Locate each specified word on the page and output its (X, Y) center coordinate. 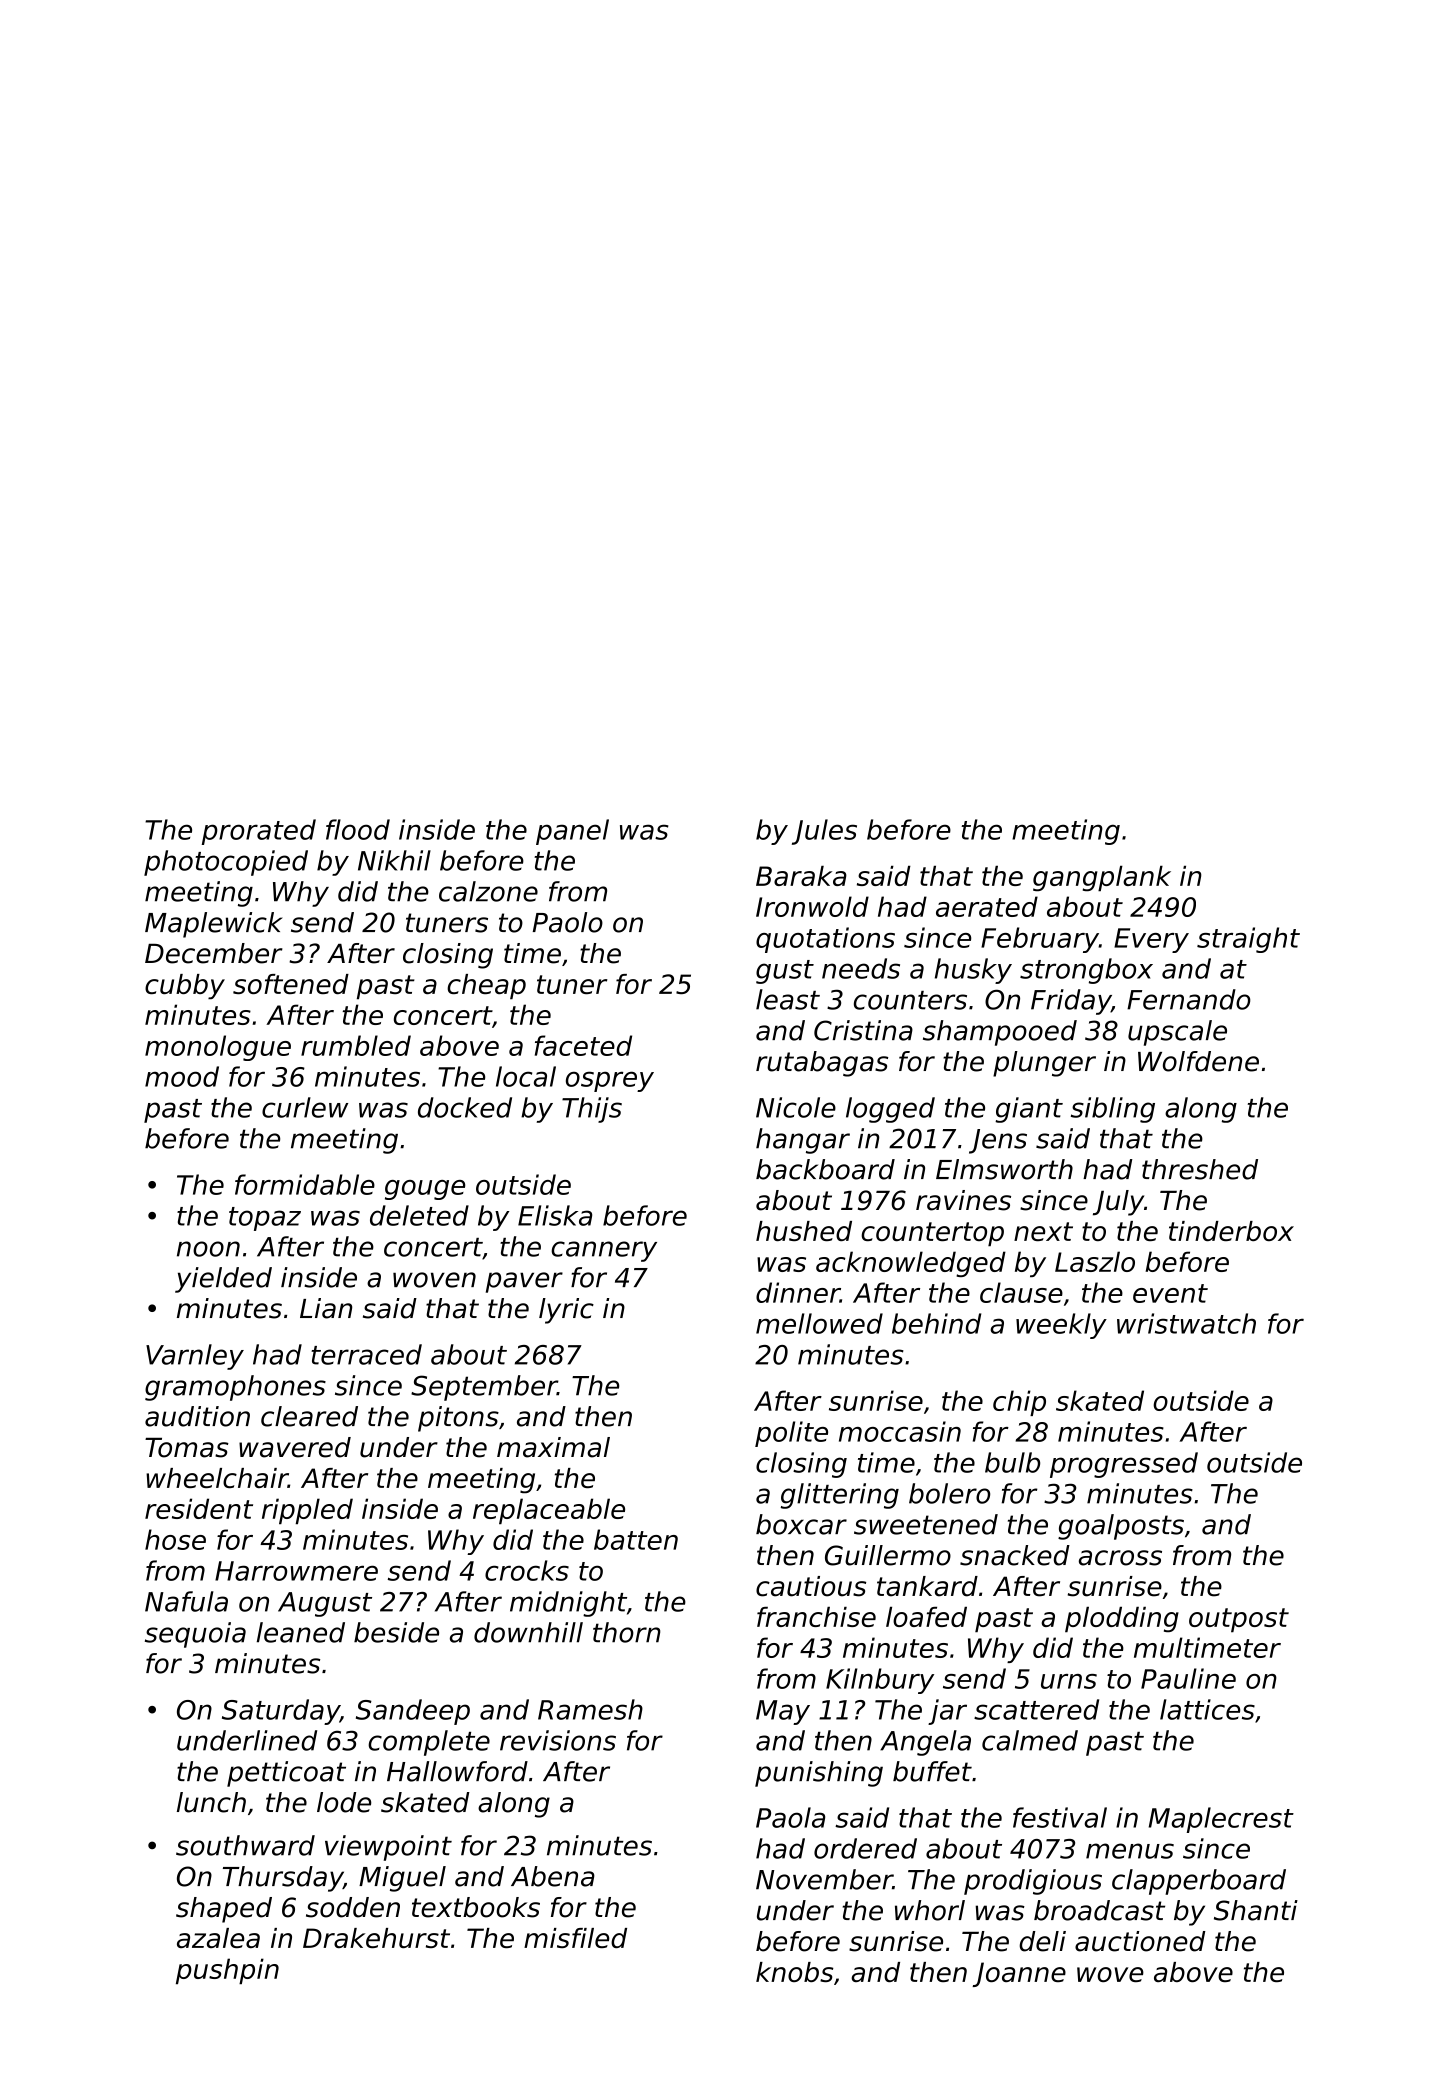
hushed (804, 1231)
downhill (528, 1632)
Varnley (195, 1357)
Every (1151, 940)
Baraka (801, 876)
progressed (1124, 1465)
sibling (1113, 1110)
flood (358, 829)
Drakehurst (376, 1938)
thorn (627, 1632)
